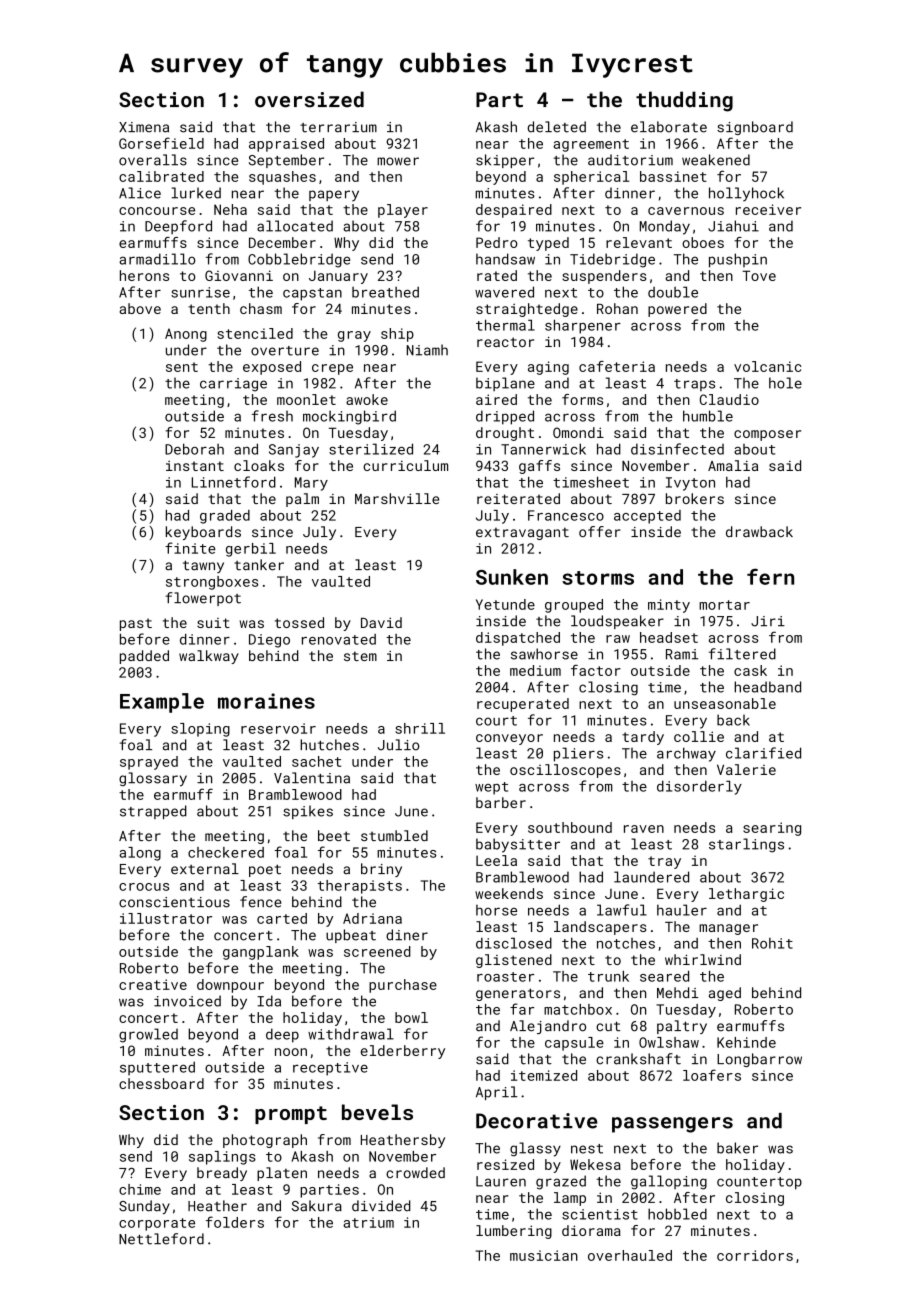 The width and height of the screenshot is (924, 1308). What do you see at coordinates (583, 326) in the screenshot?
I see `sharpener` at bounding box center [583, 326].
